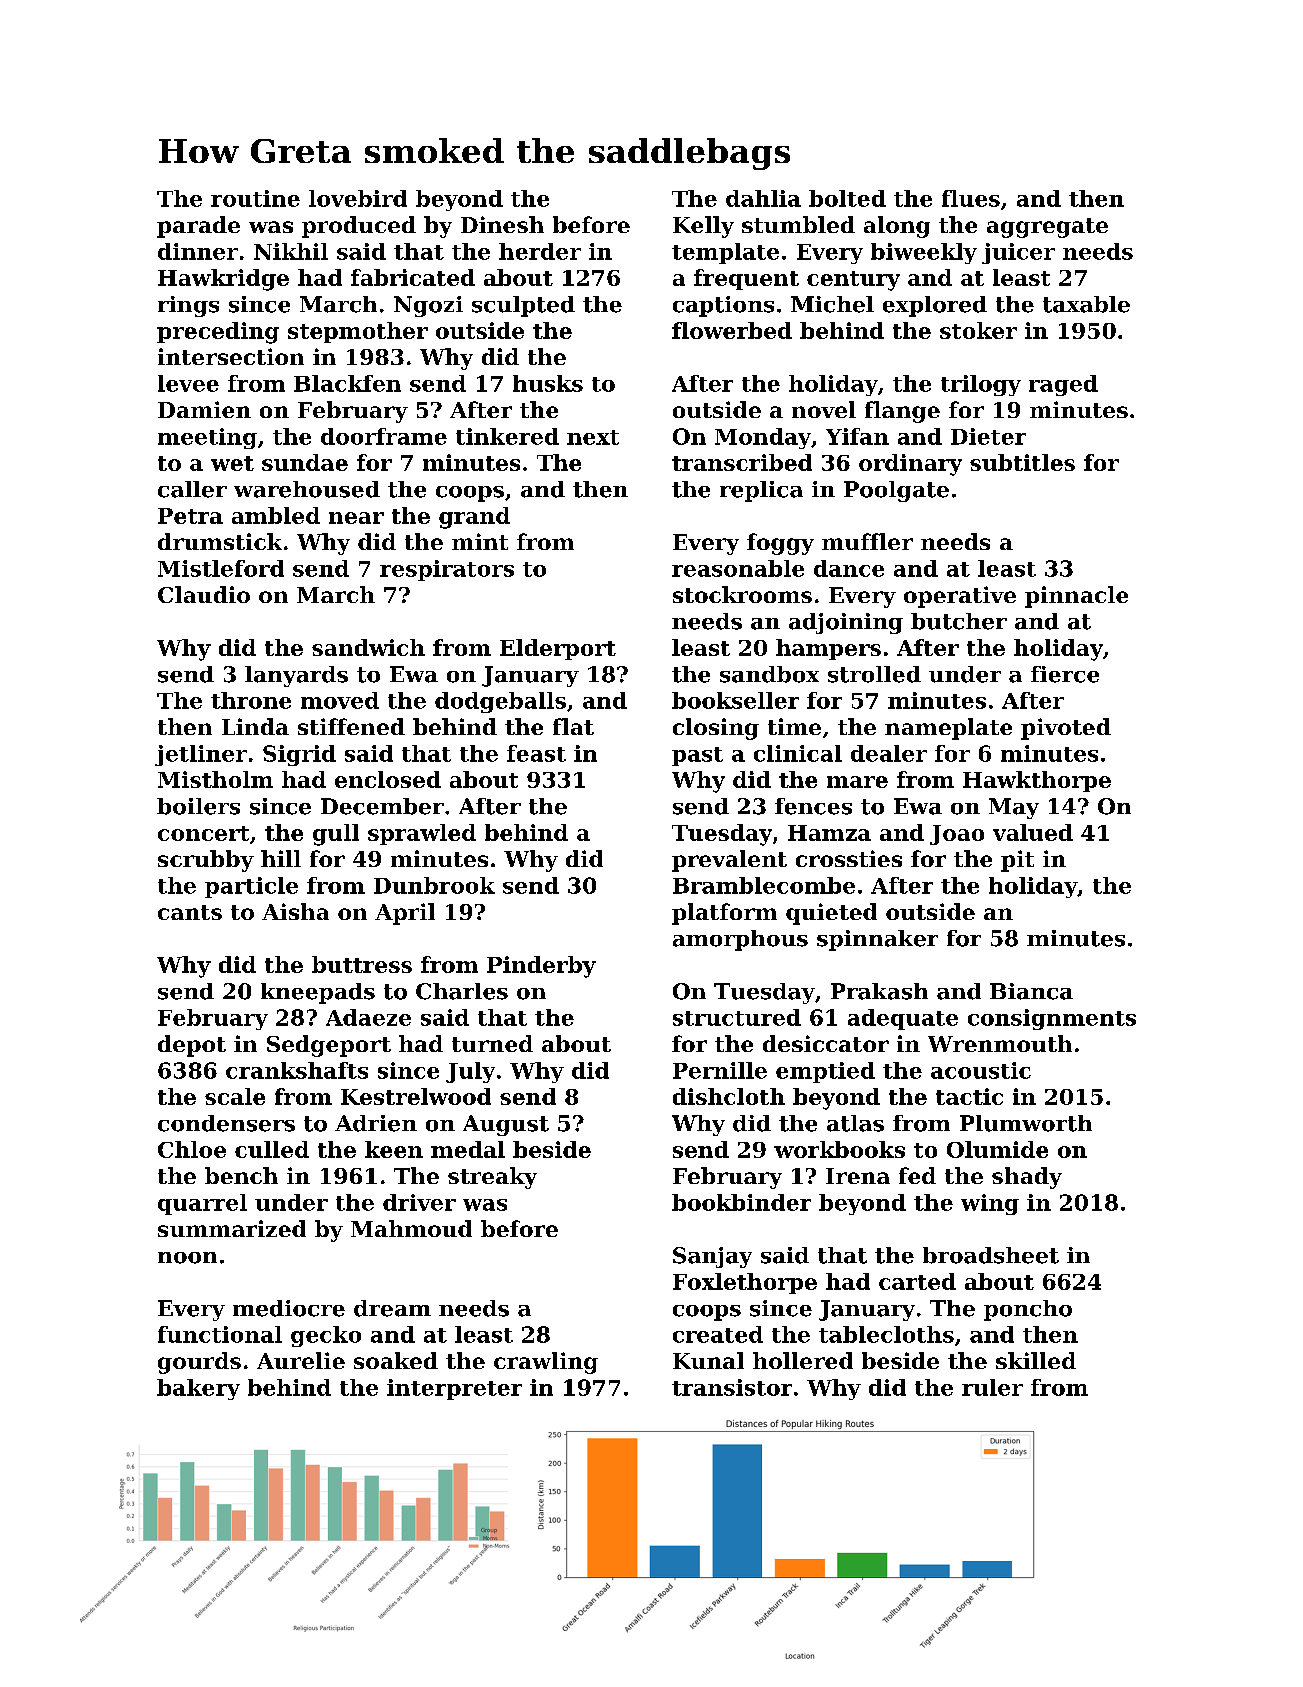  What do you see at coordinates (1076, 597) in the document?
I see `pinnacle` at bounding box center [1076, 597].
